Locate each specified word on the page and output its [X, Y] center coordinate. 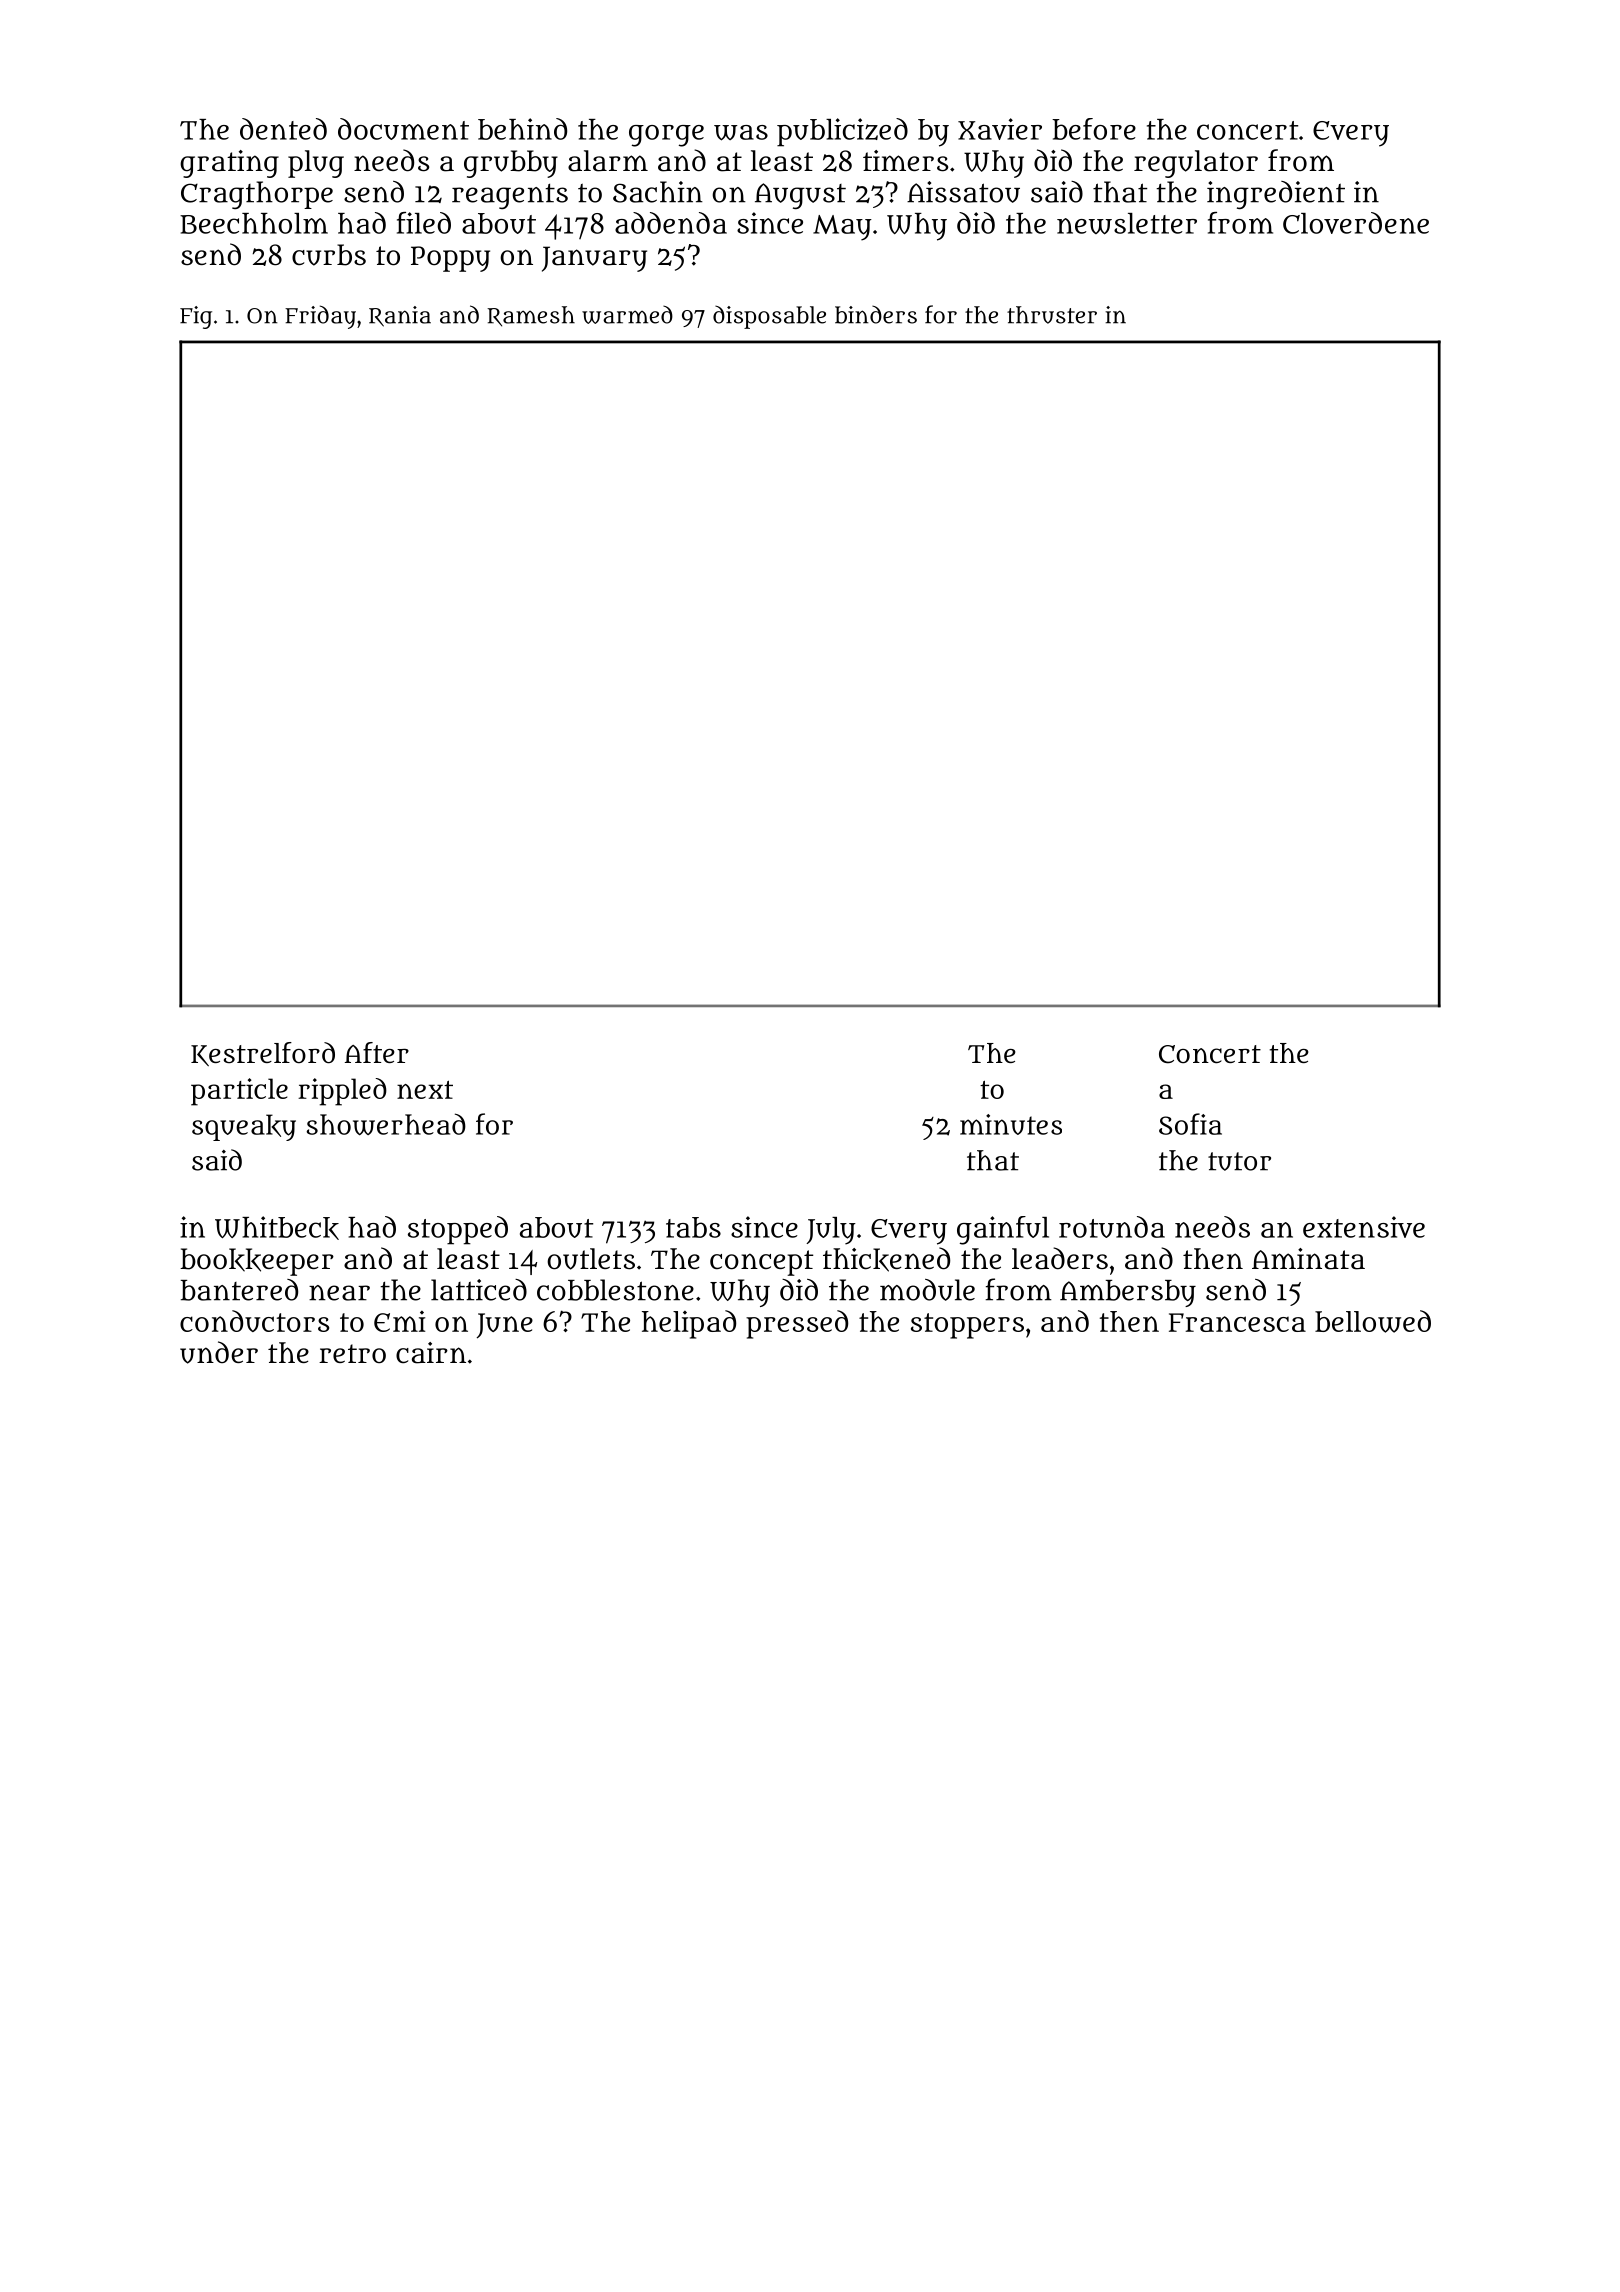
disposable [769, 317]
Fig [196, 317]
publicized [842, 132]
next [425, 1090]
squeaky [244, 1127]
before [1094, 129]
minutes [1011, 1124]
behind [522, 129]
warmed [627, 315]
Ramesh [531, 316]
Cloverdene [1356, 223]
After [377, 1052]
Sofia [1190, 1124]
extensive [1364, 1227]
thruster [1052, 315]
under [219, 1352]
